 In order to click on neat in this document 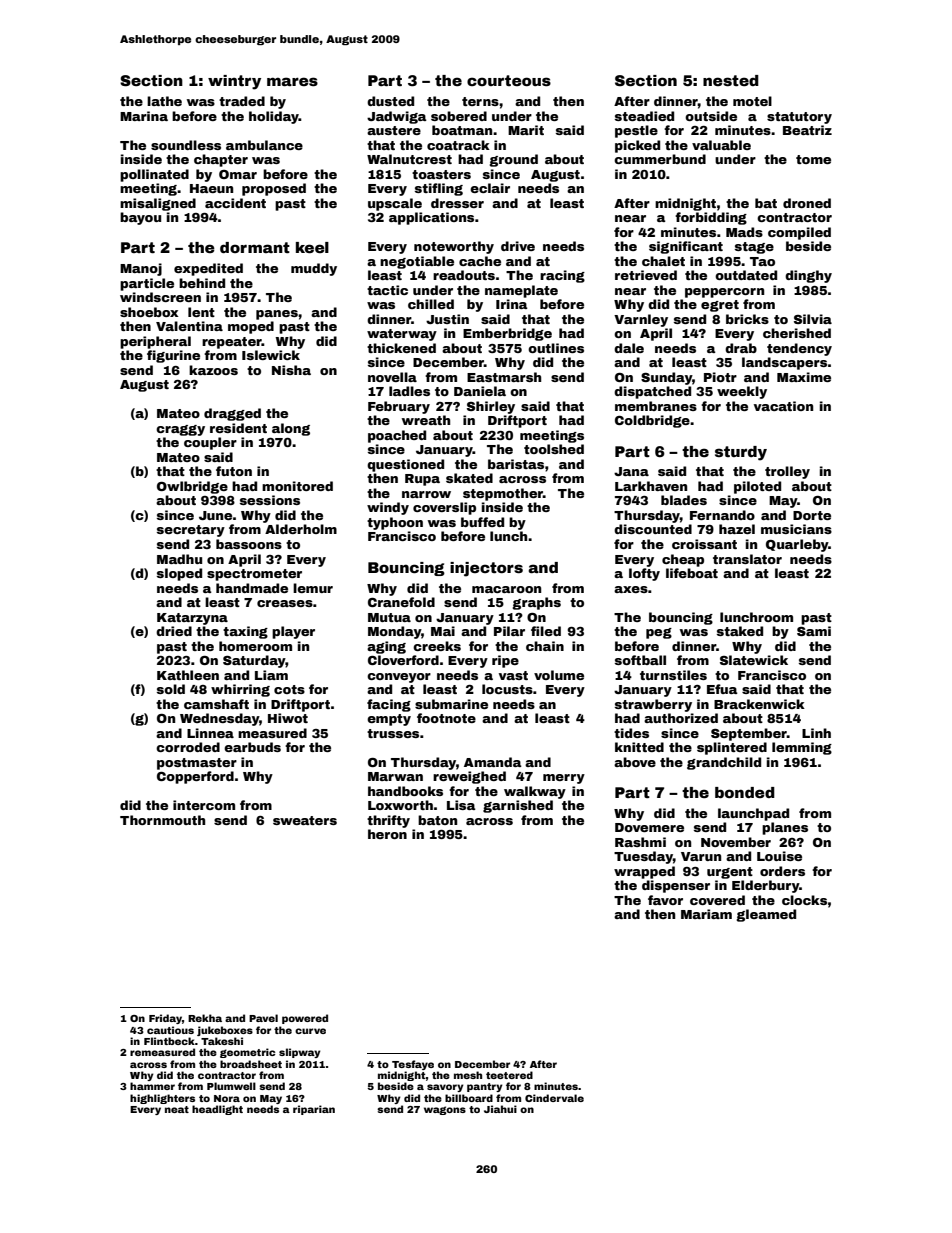, I will do `click(177, 1109)`.
